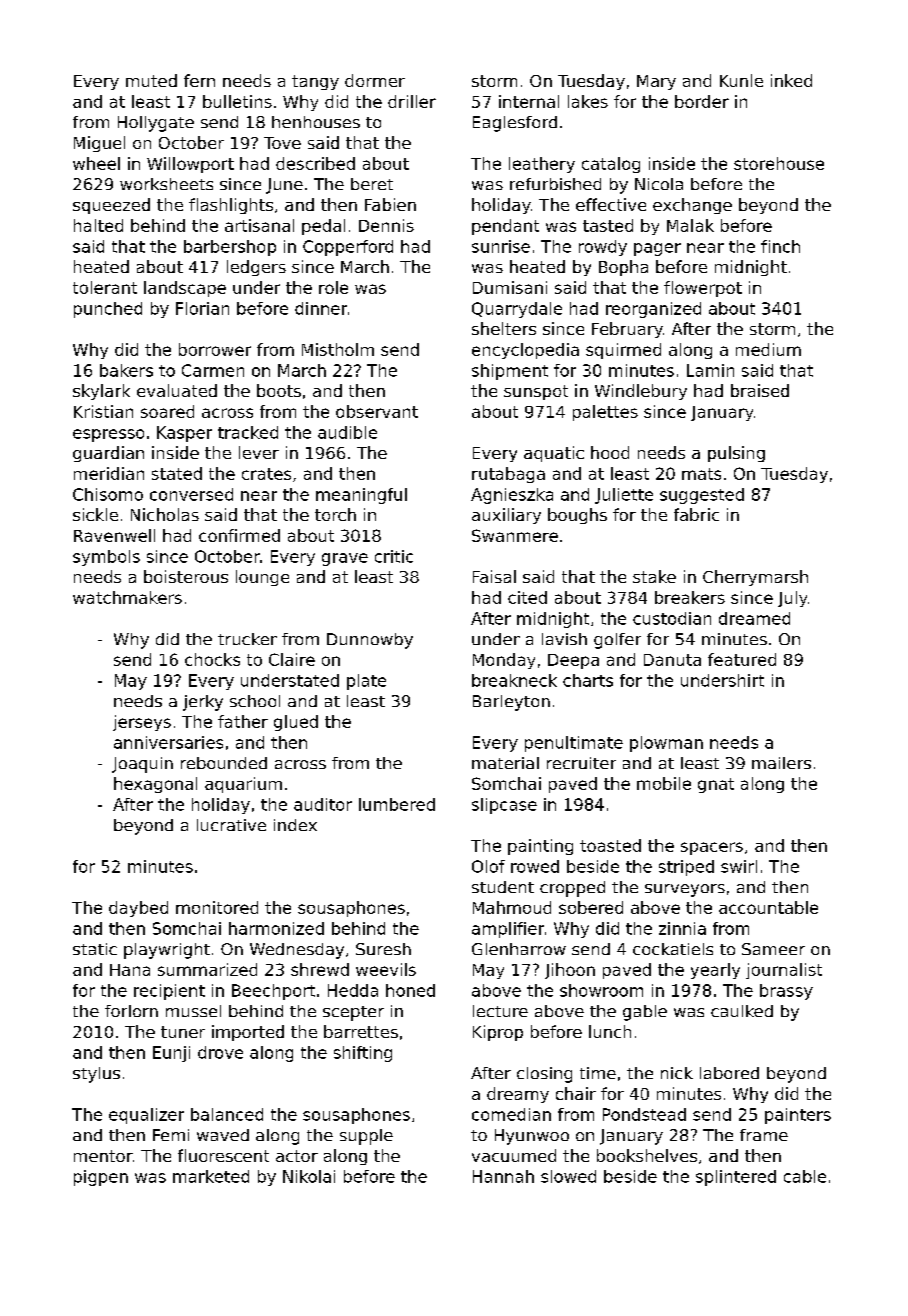  I want to click on plowman, so click(666, 744).
